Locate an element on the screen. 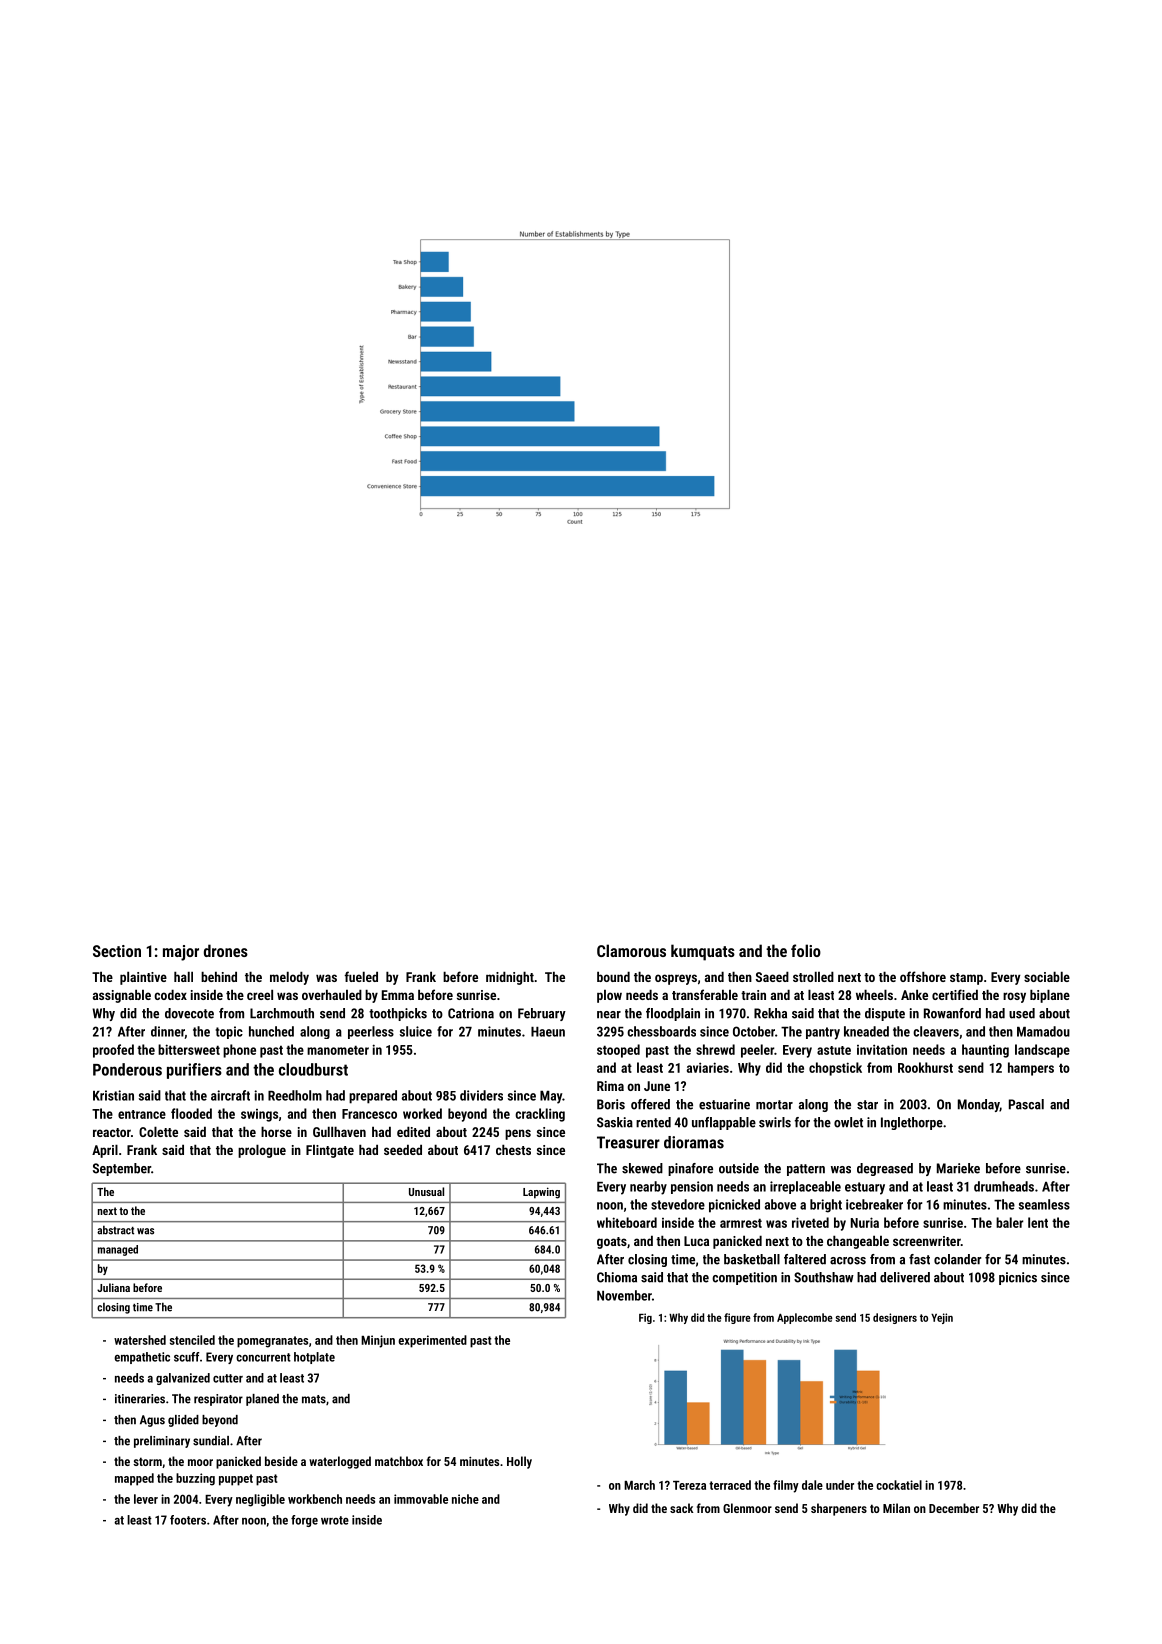  folio is located at coordinates (806, 950).
